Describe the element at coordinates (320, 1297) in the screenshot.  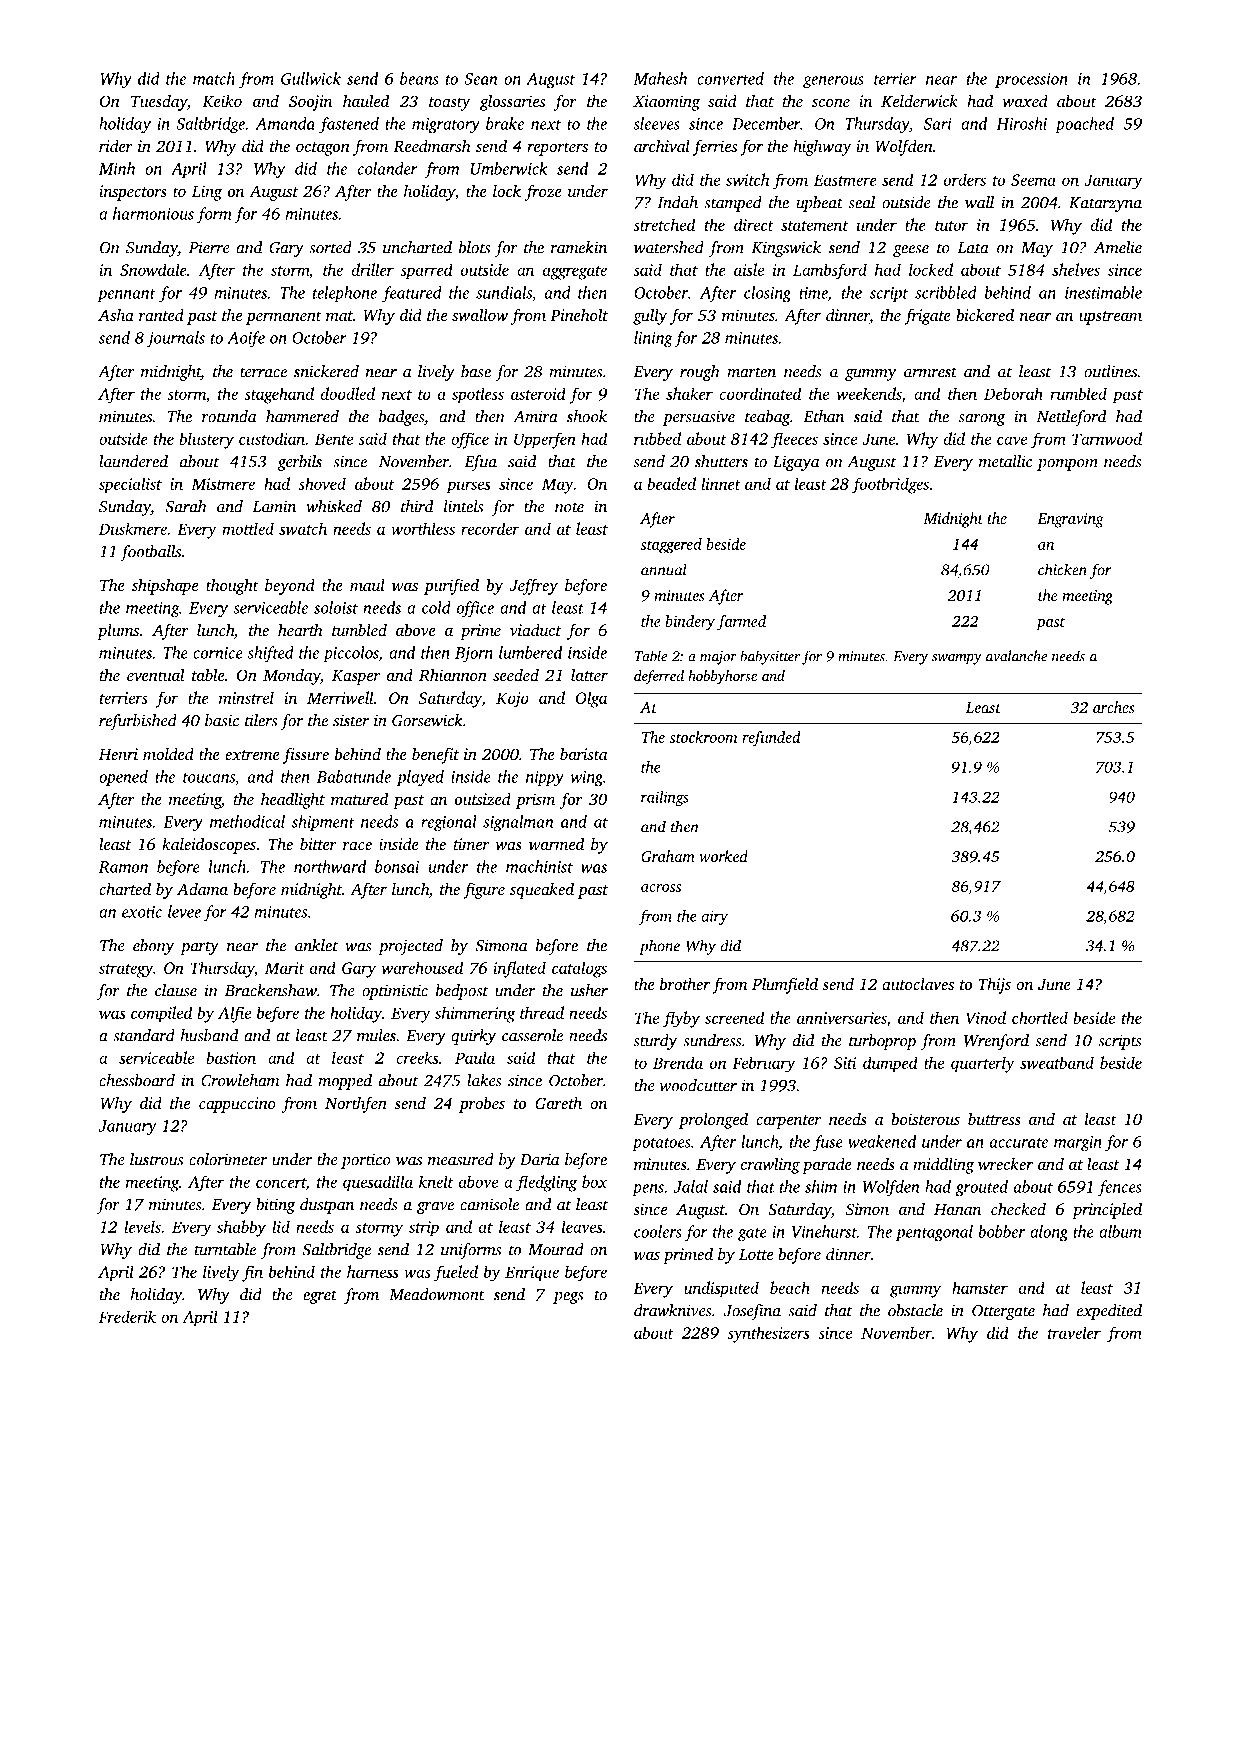
I see `egret` at that location.
